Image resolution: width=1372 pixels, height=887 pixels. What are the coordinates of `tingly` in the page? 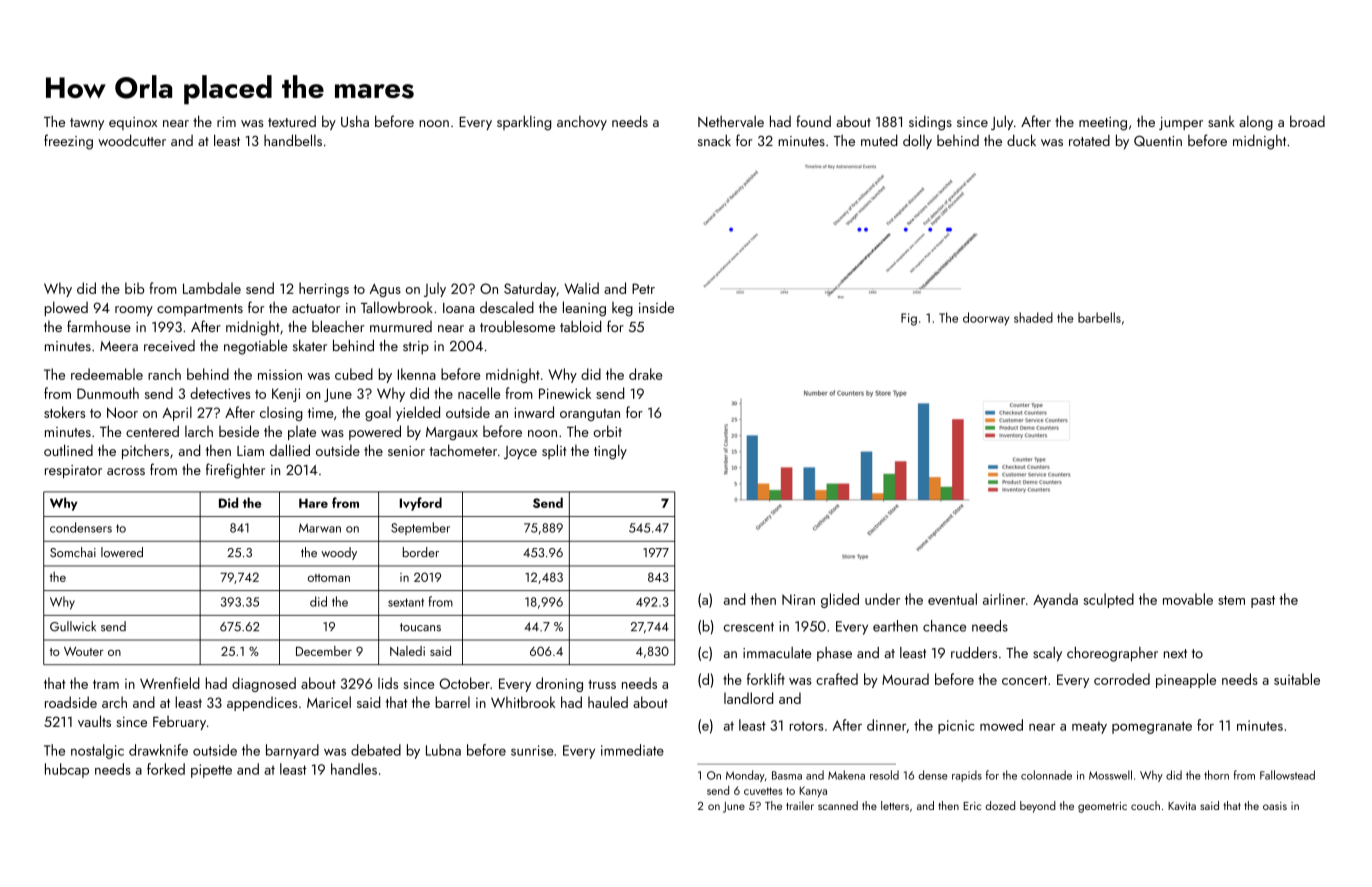 It's located at (610, 452).
